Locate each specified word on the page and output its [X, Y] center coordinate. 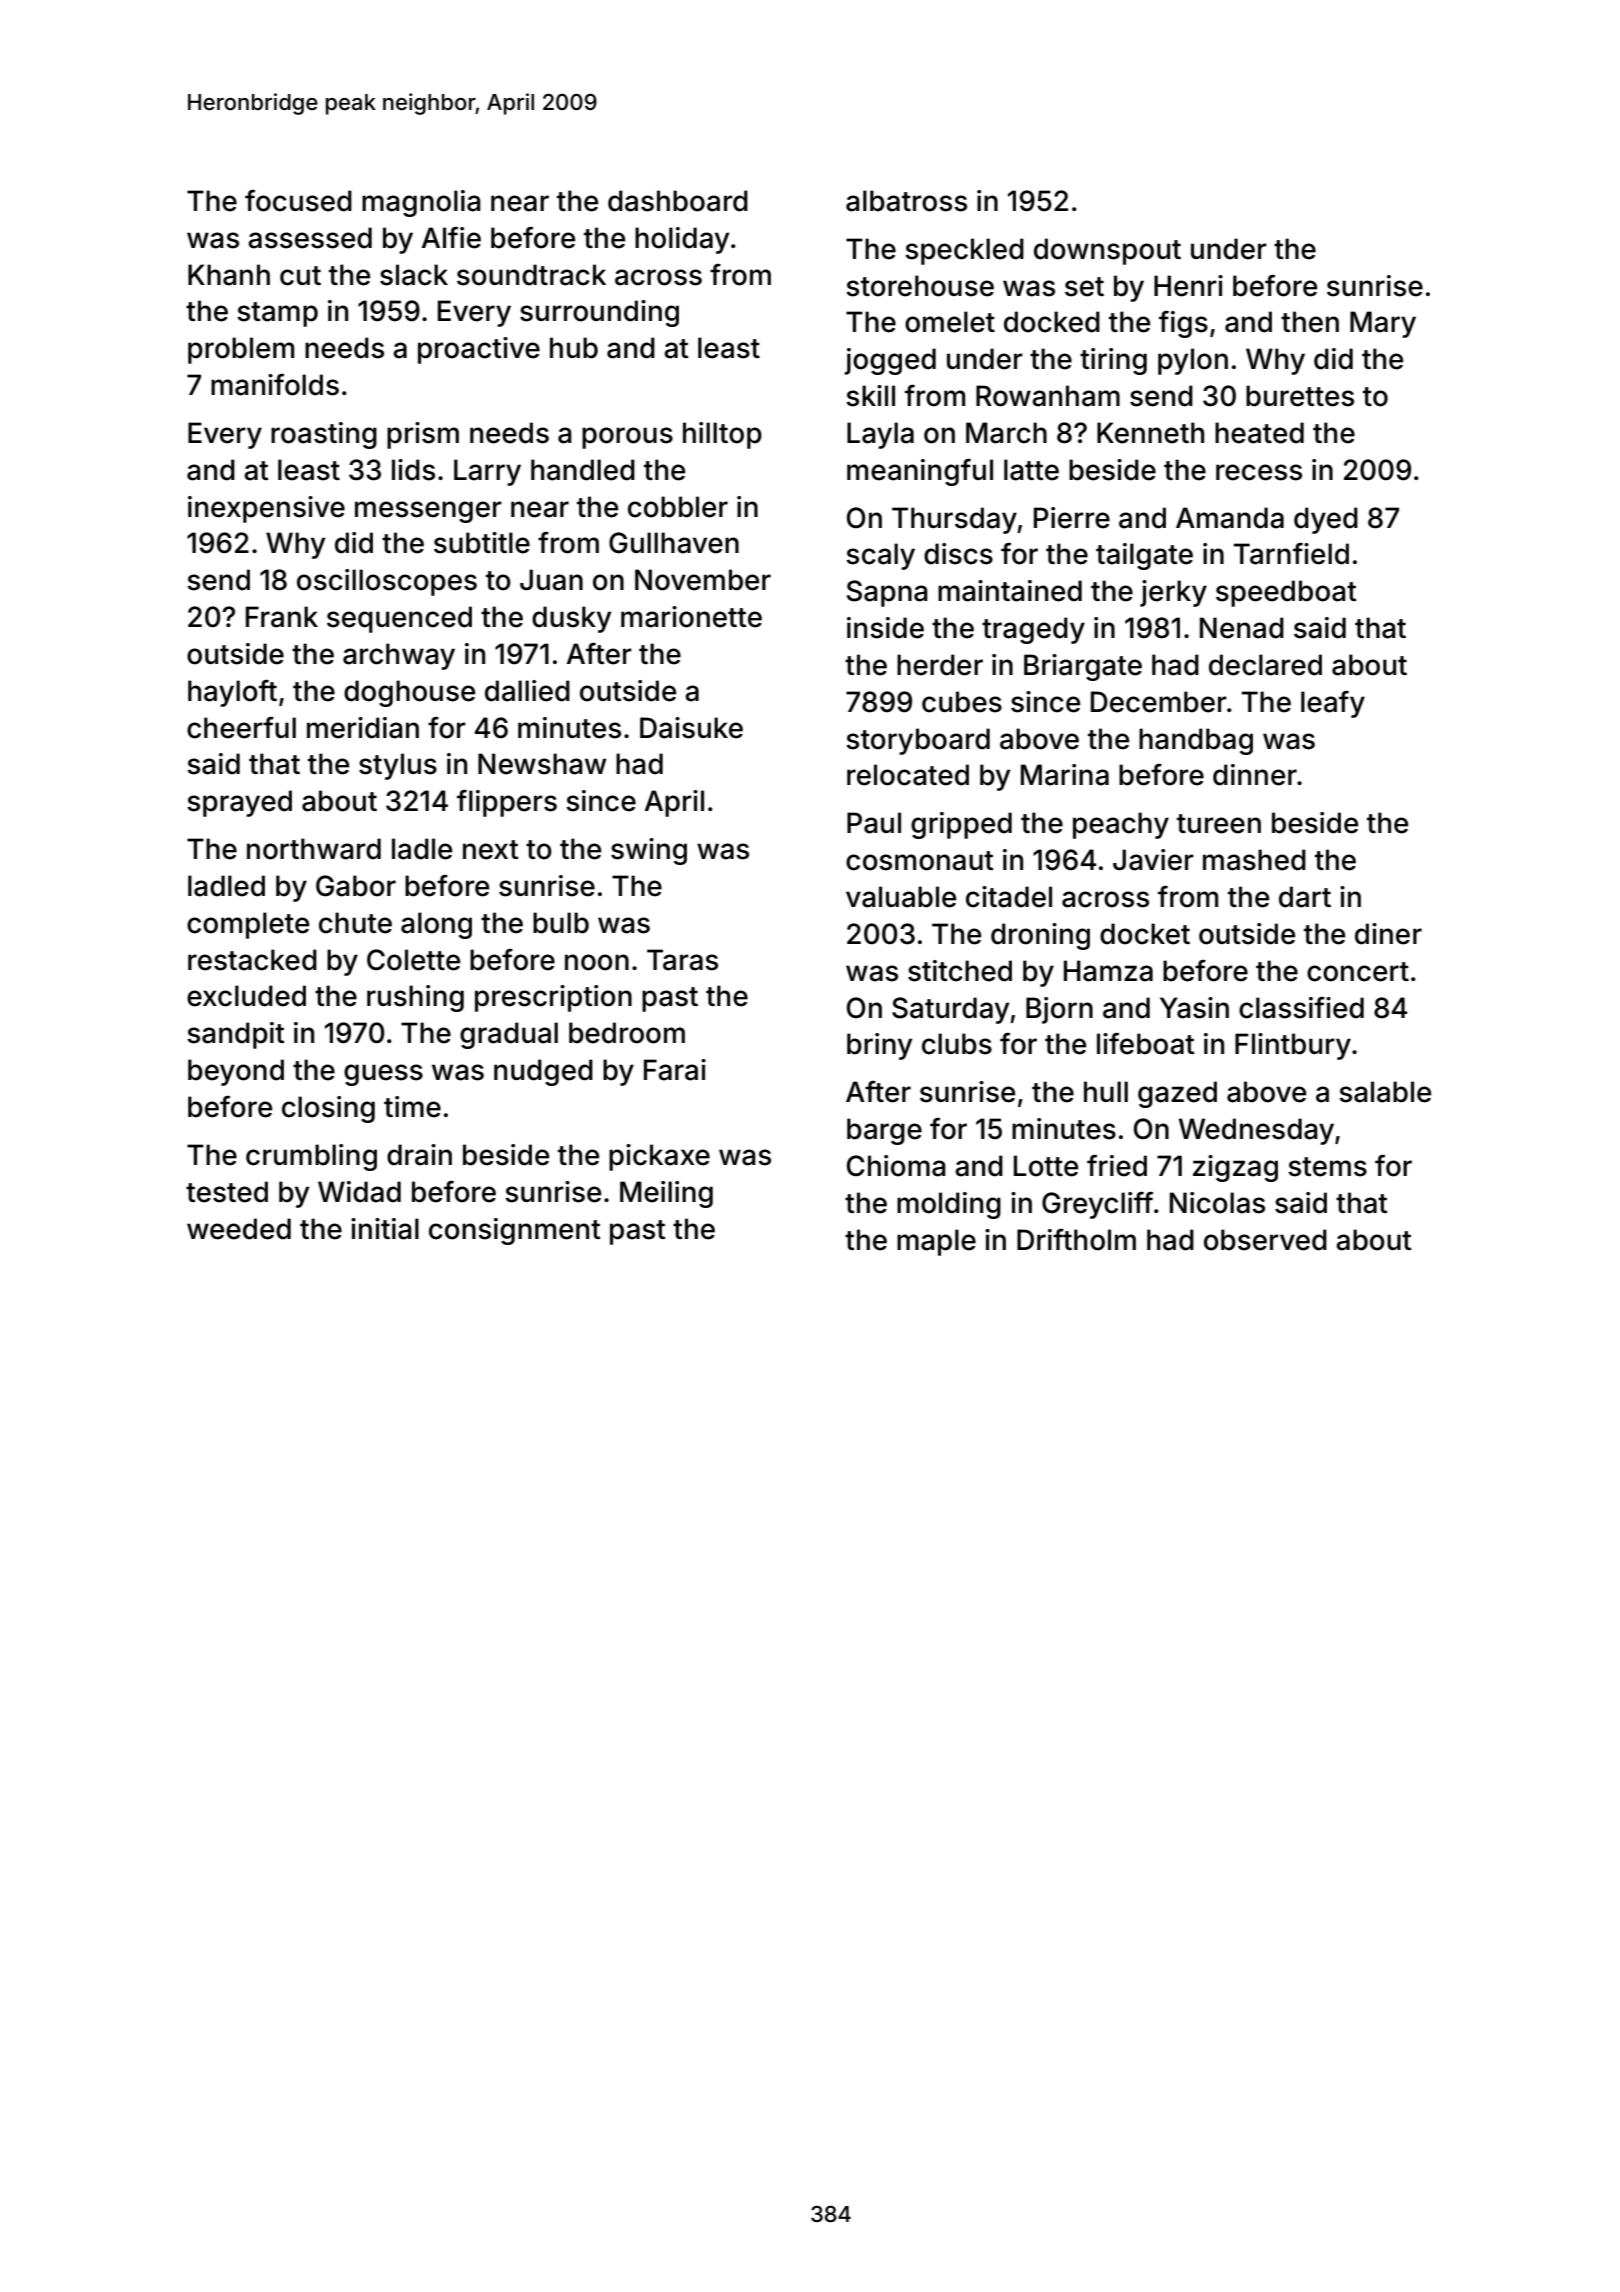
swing [649, 851]
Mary [1383, 324]
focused [298, 201]
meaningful [920, 472]
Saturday [950, 1010]
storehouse [920, 286]
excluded [246, 996]
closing [328, 1109]
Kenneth [1150, 433]
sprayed [239, 803]
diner [1388, 934]
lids [413, 470]
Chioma [896, 1166]
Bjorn [1059, 1010]
